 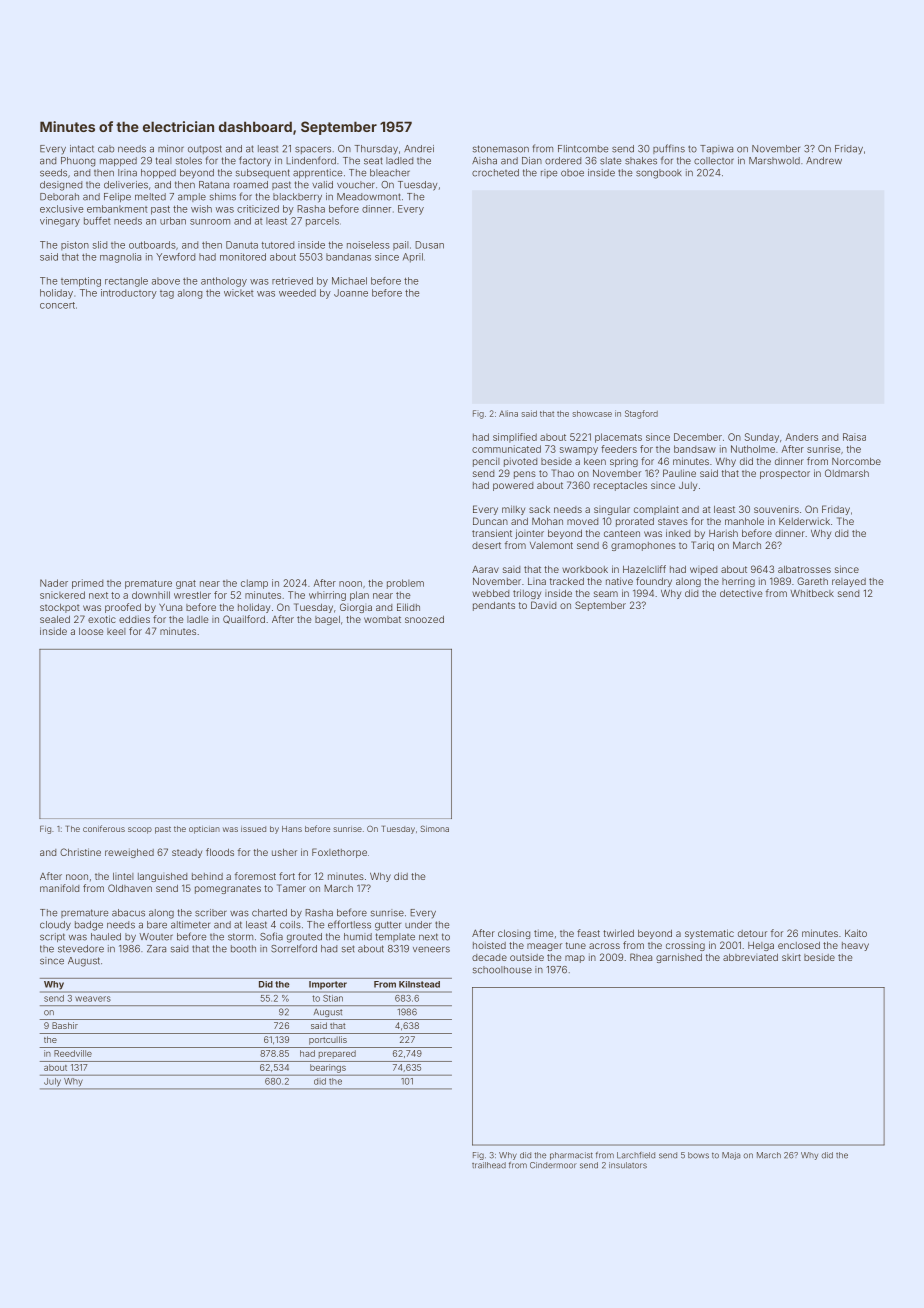 I want to click on Phuong, so click(x=78, y=162).
